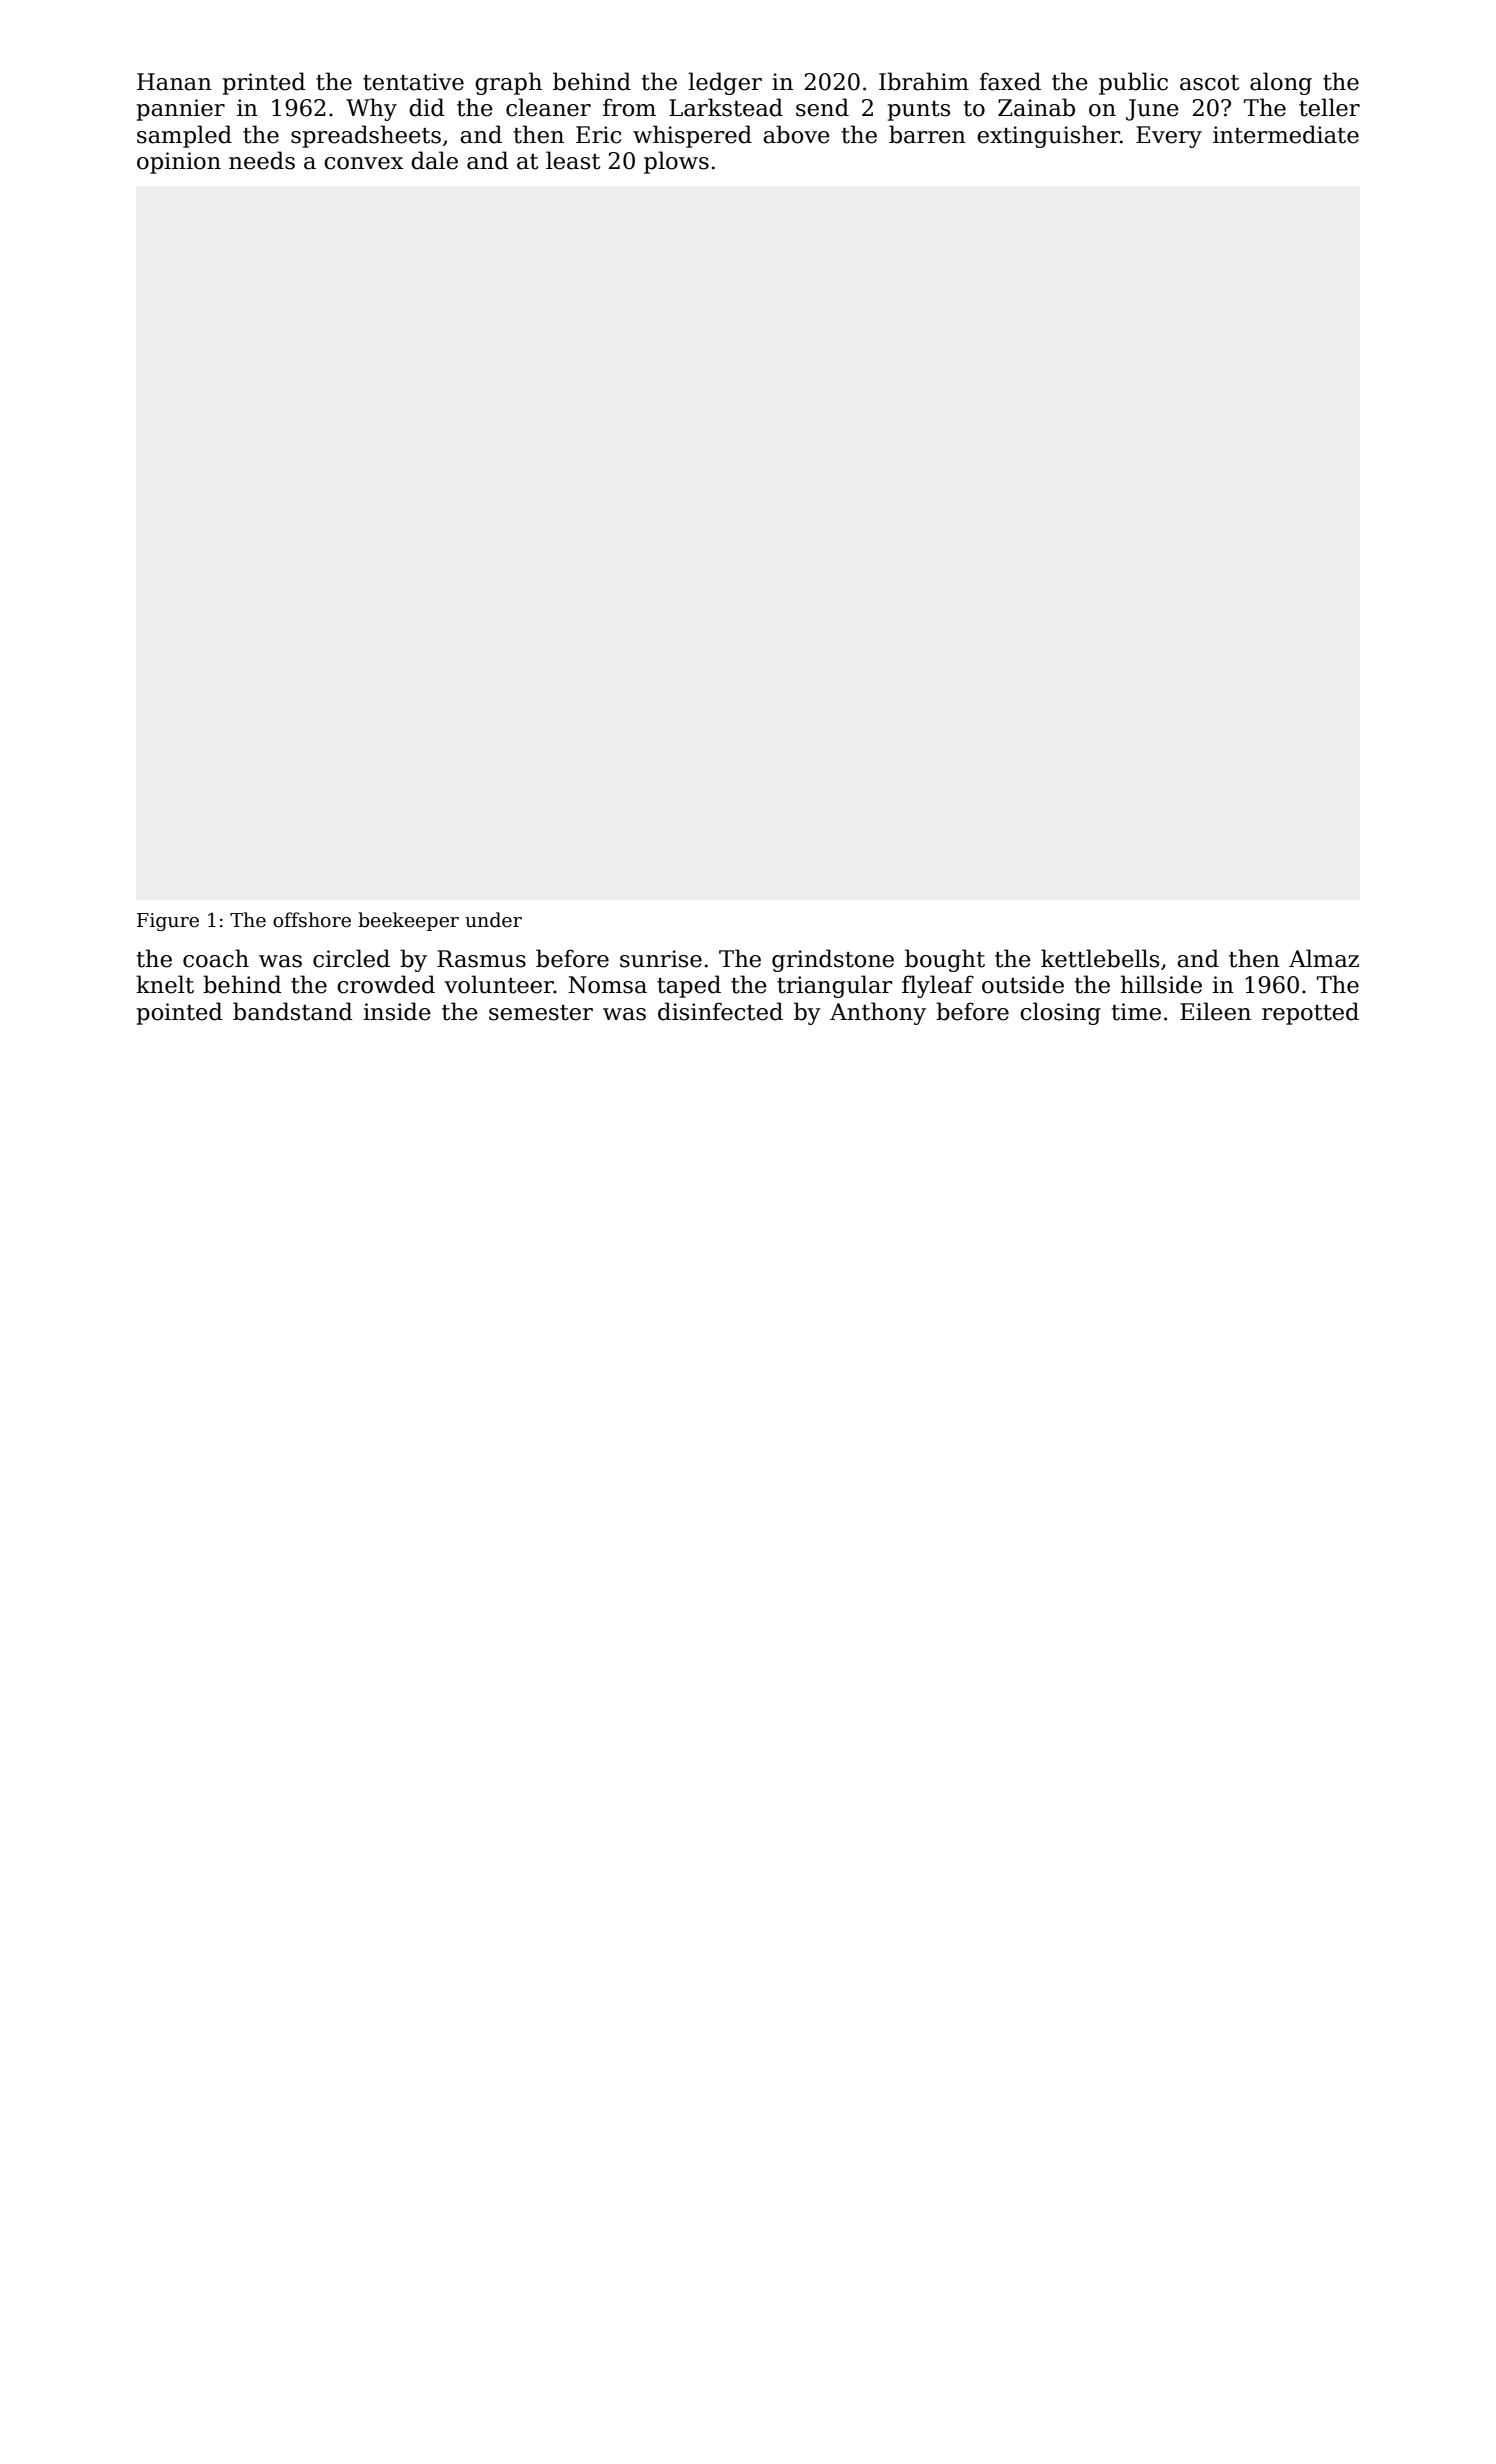 Image resolution: width=1496 pixels, height=2464 pixels. I want to click on kettlebells, so click(1100, 958).
